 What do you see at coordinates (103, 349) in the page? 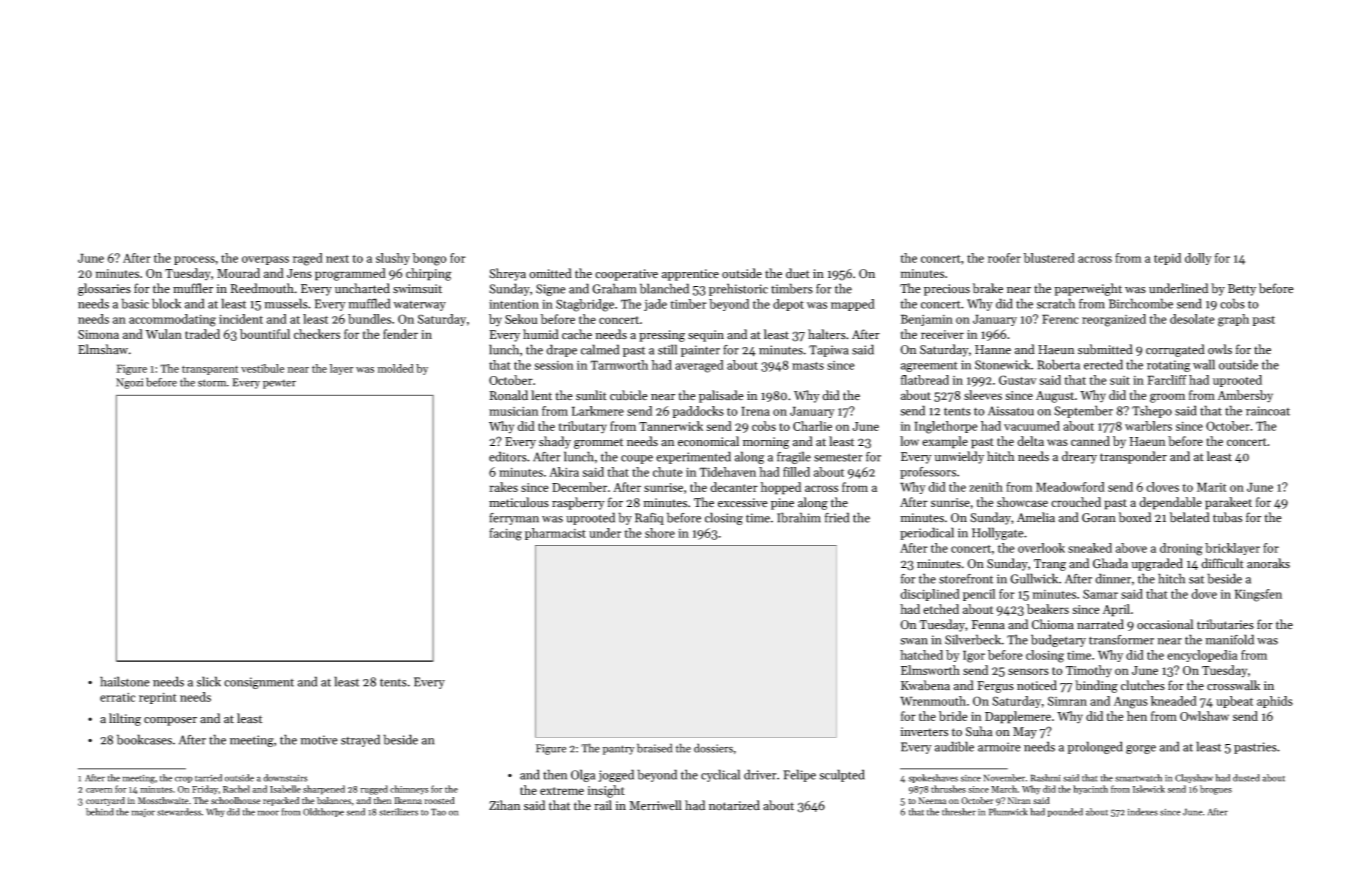
I see `Elmshaw` at bounding box center [103, 349].
